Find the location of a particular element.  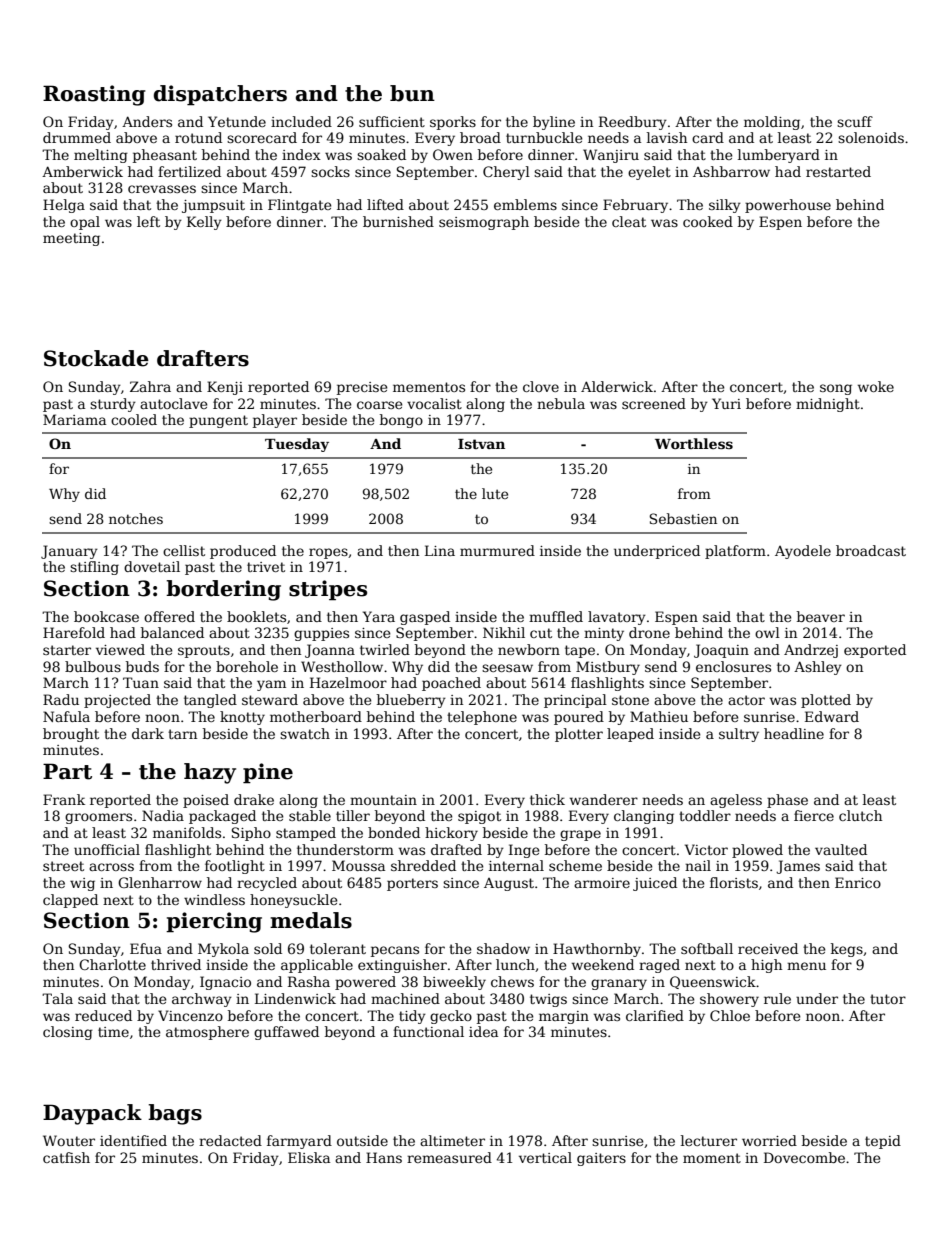

moment is located at coordinates (712, 1158).
